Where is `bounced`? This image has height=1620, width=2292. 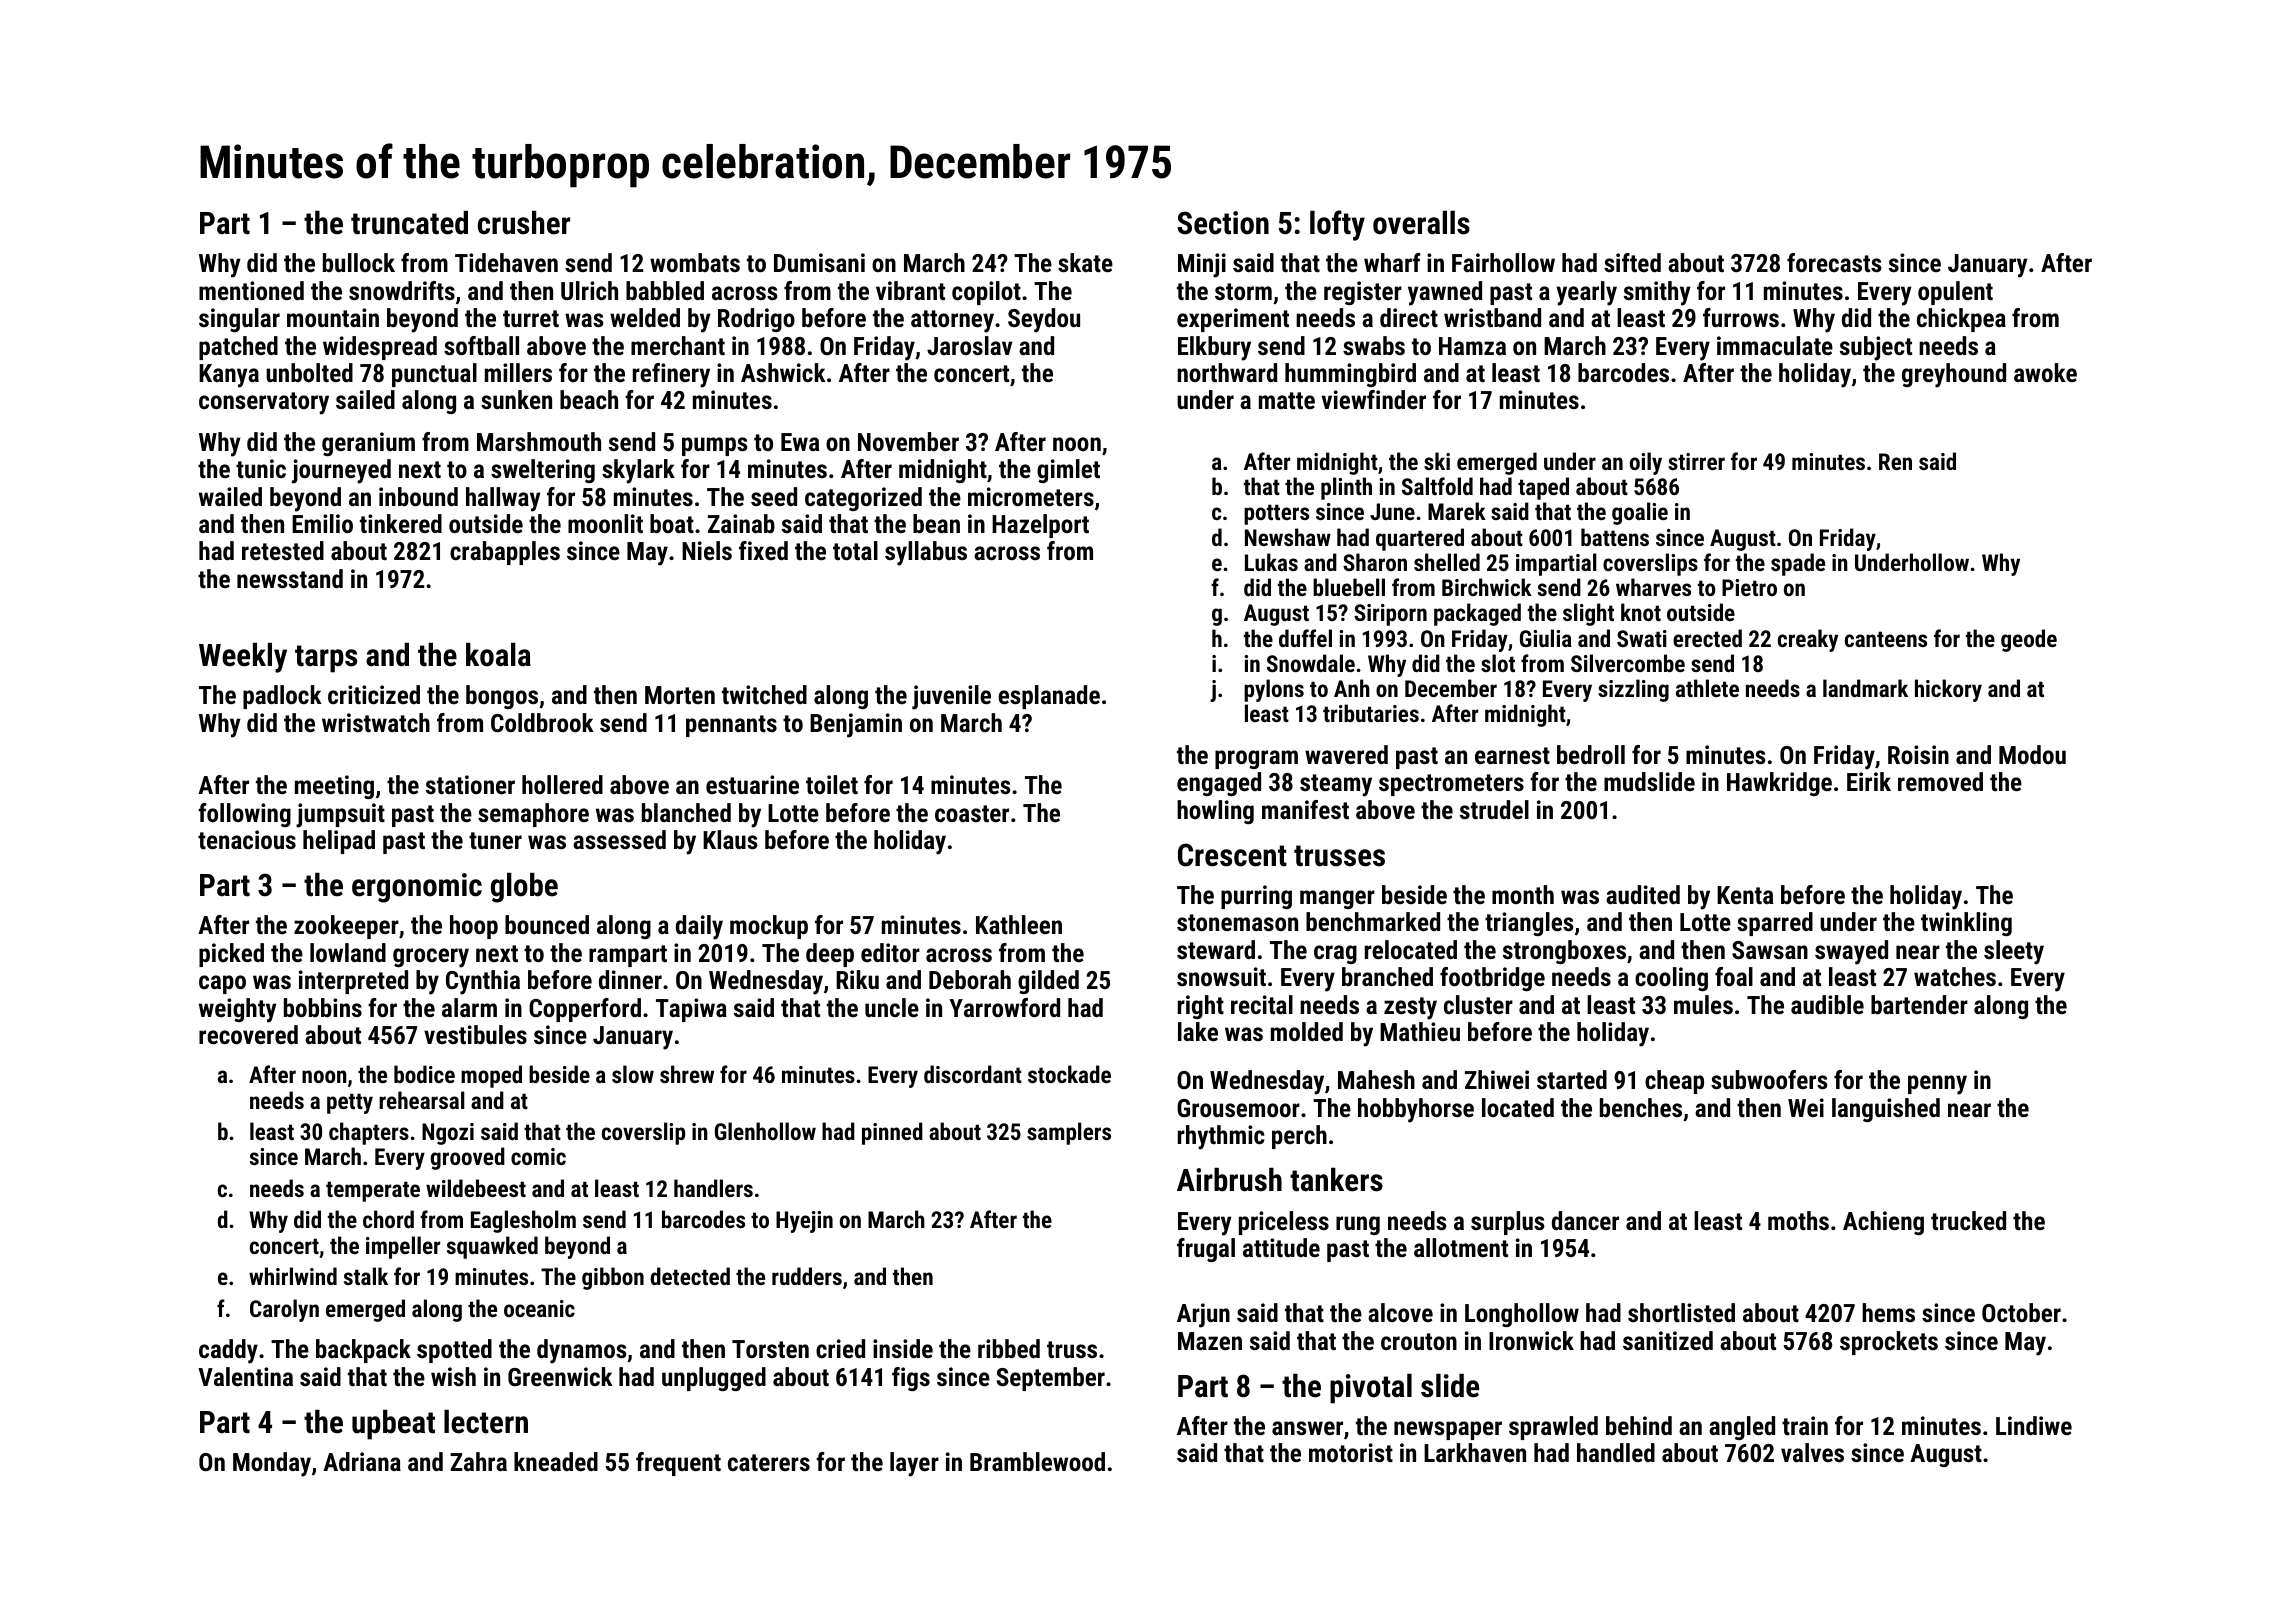
bounced is located at coordinates (547, 924).
